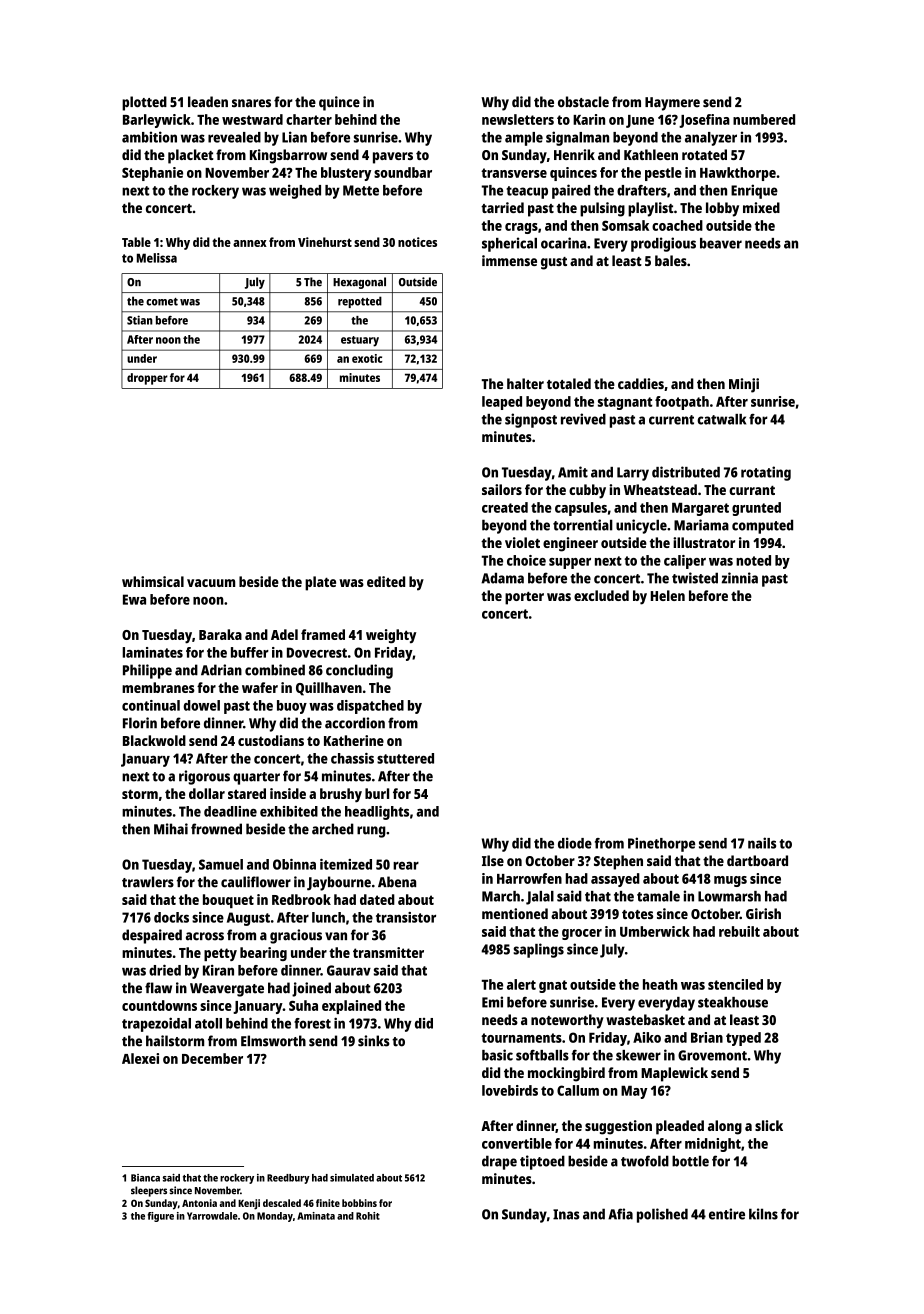 This page has height=1314, width=924. I want to click on Inas, so click(566, 1214).
